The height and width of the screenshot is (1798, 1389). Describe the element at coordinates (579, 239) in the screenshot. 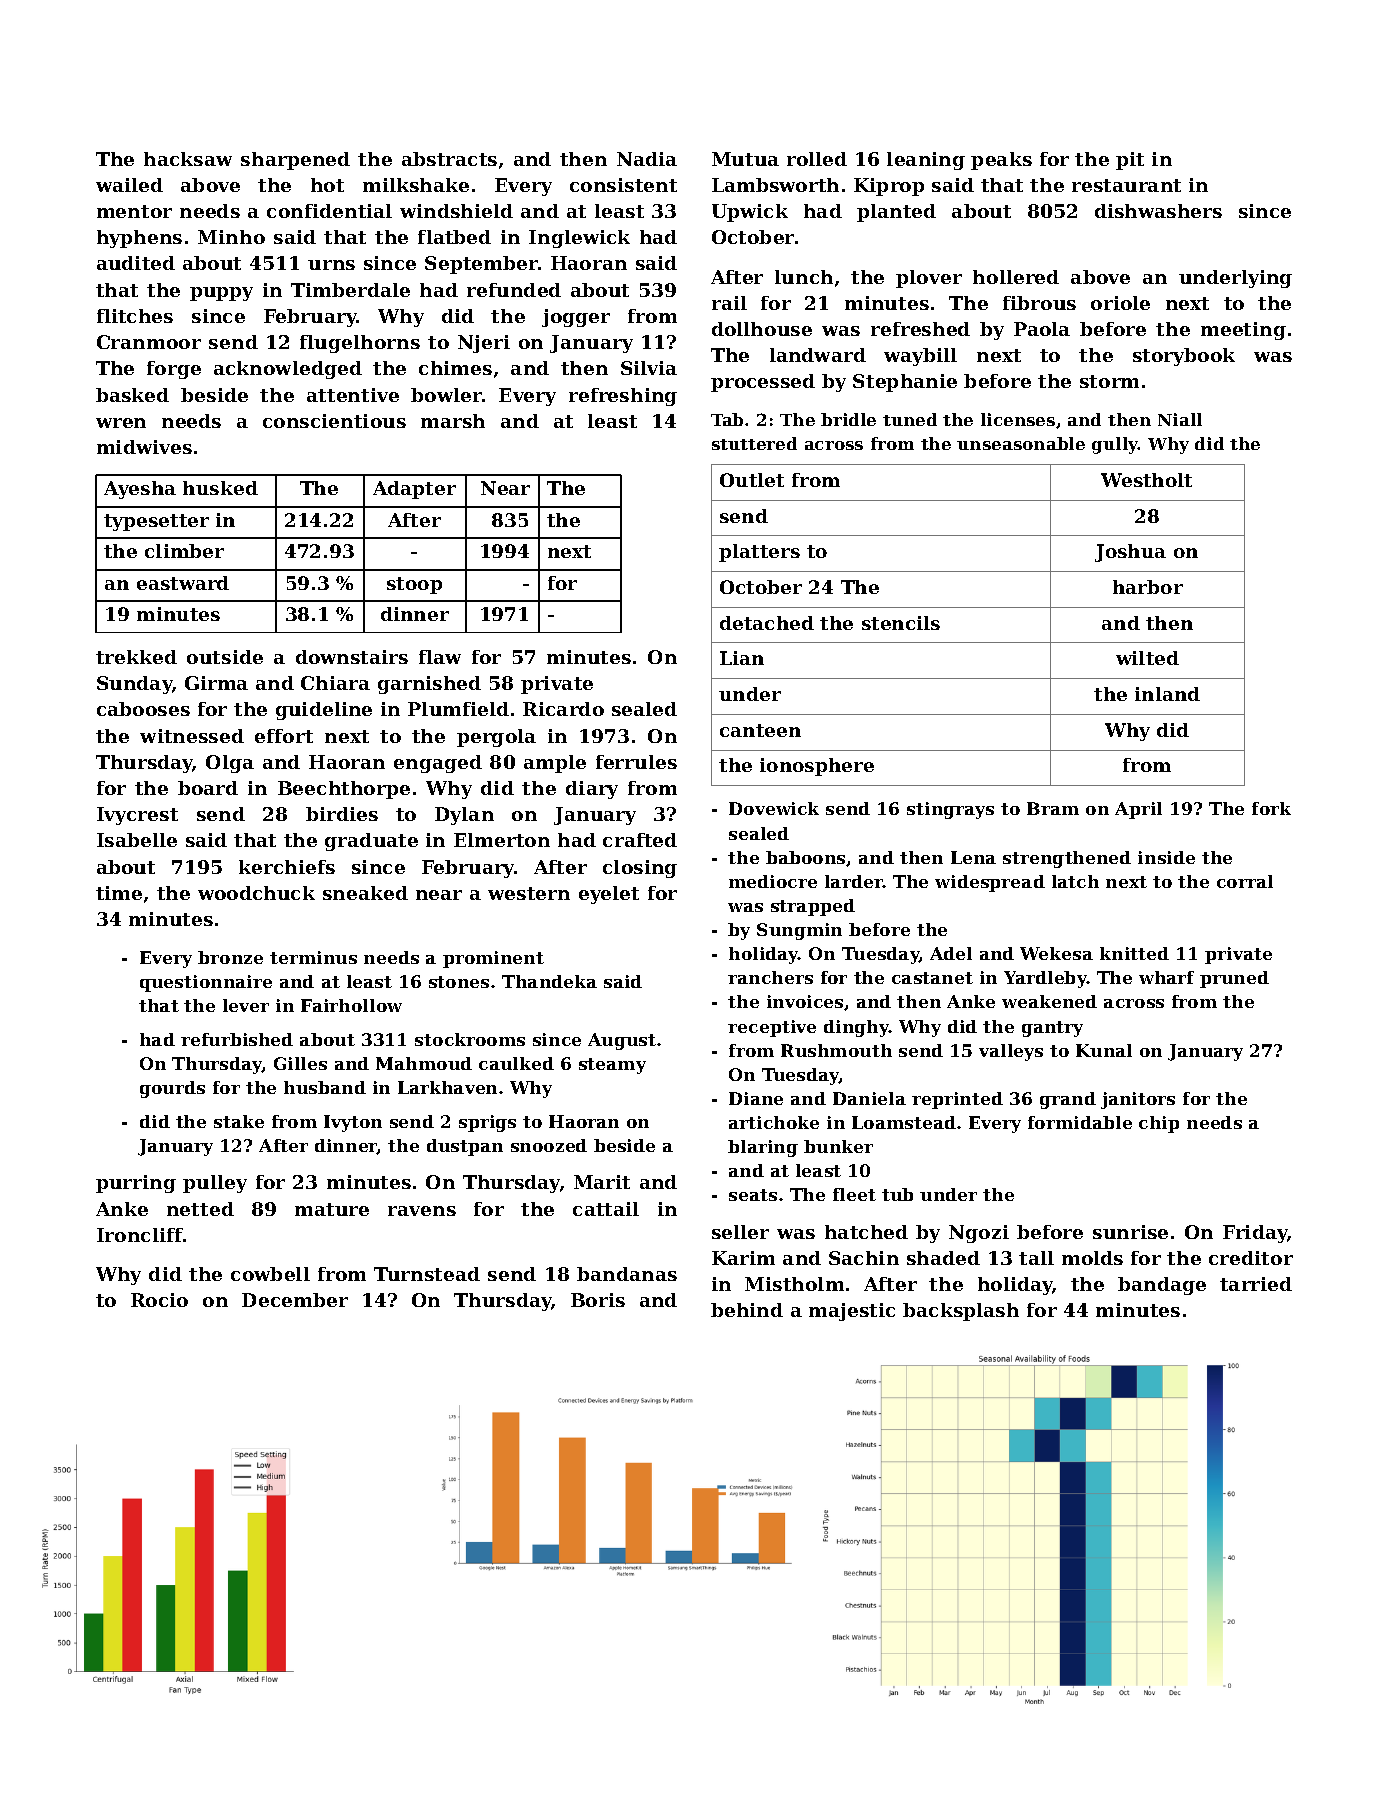

I see `Inglewick` at that location.
